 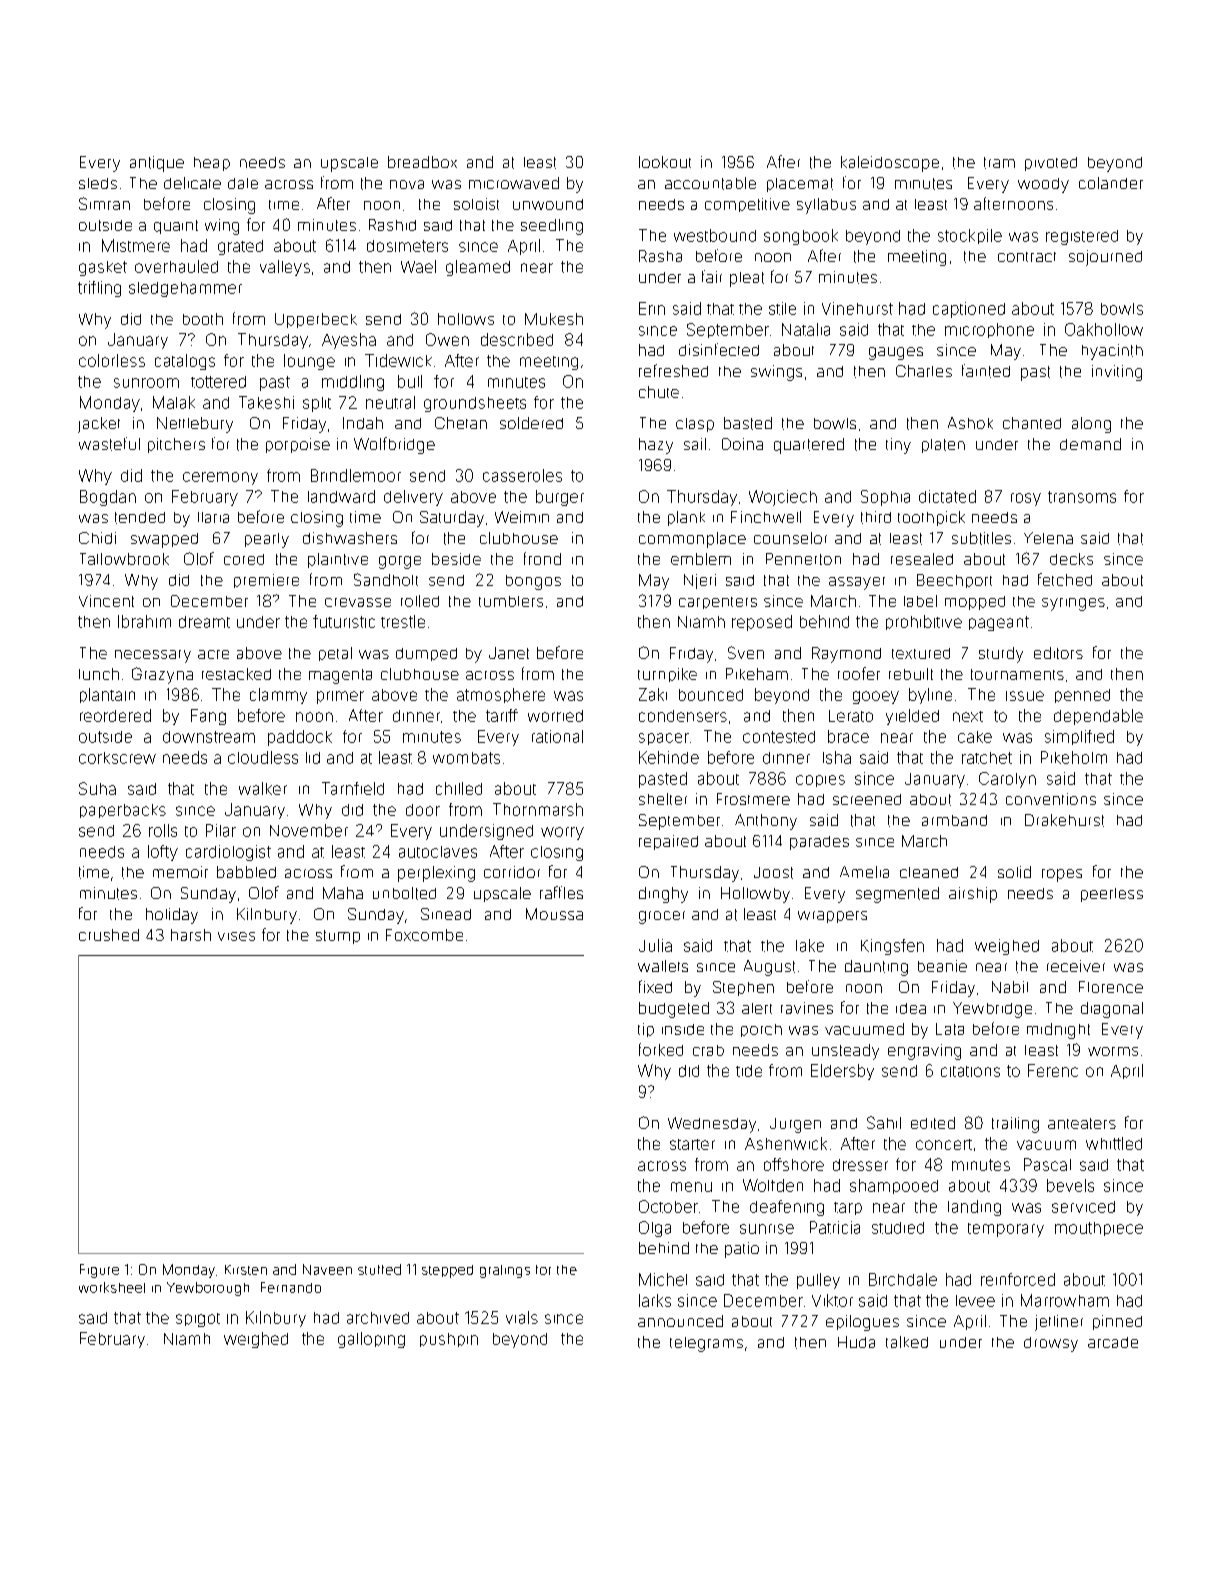 I want to click on fixed, so click(x=655, y=986).
